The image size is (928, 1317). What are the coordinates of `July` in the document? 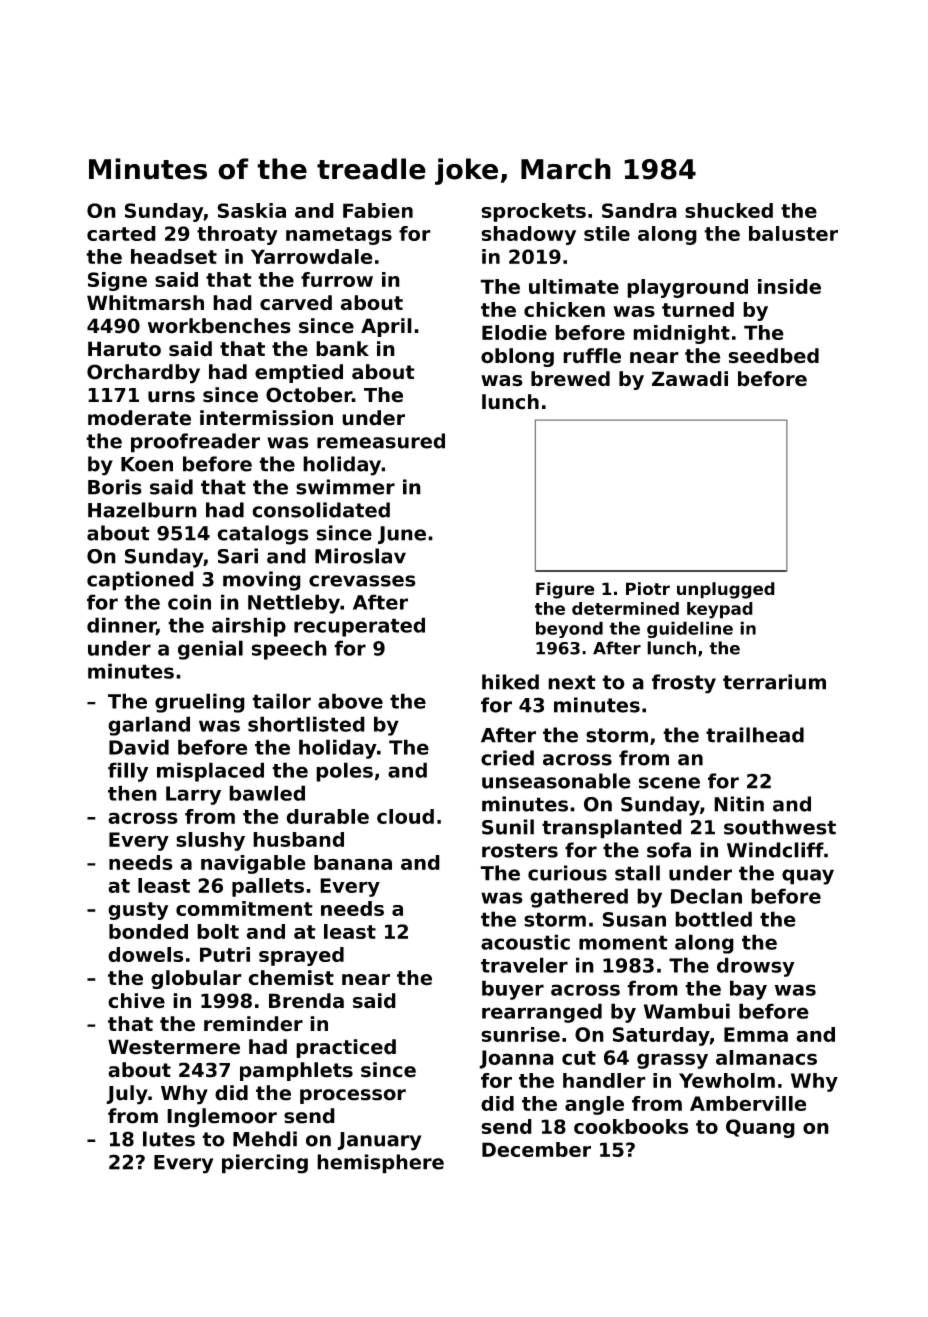 It's located at (127, 1095).
